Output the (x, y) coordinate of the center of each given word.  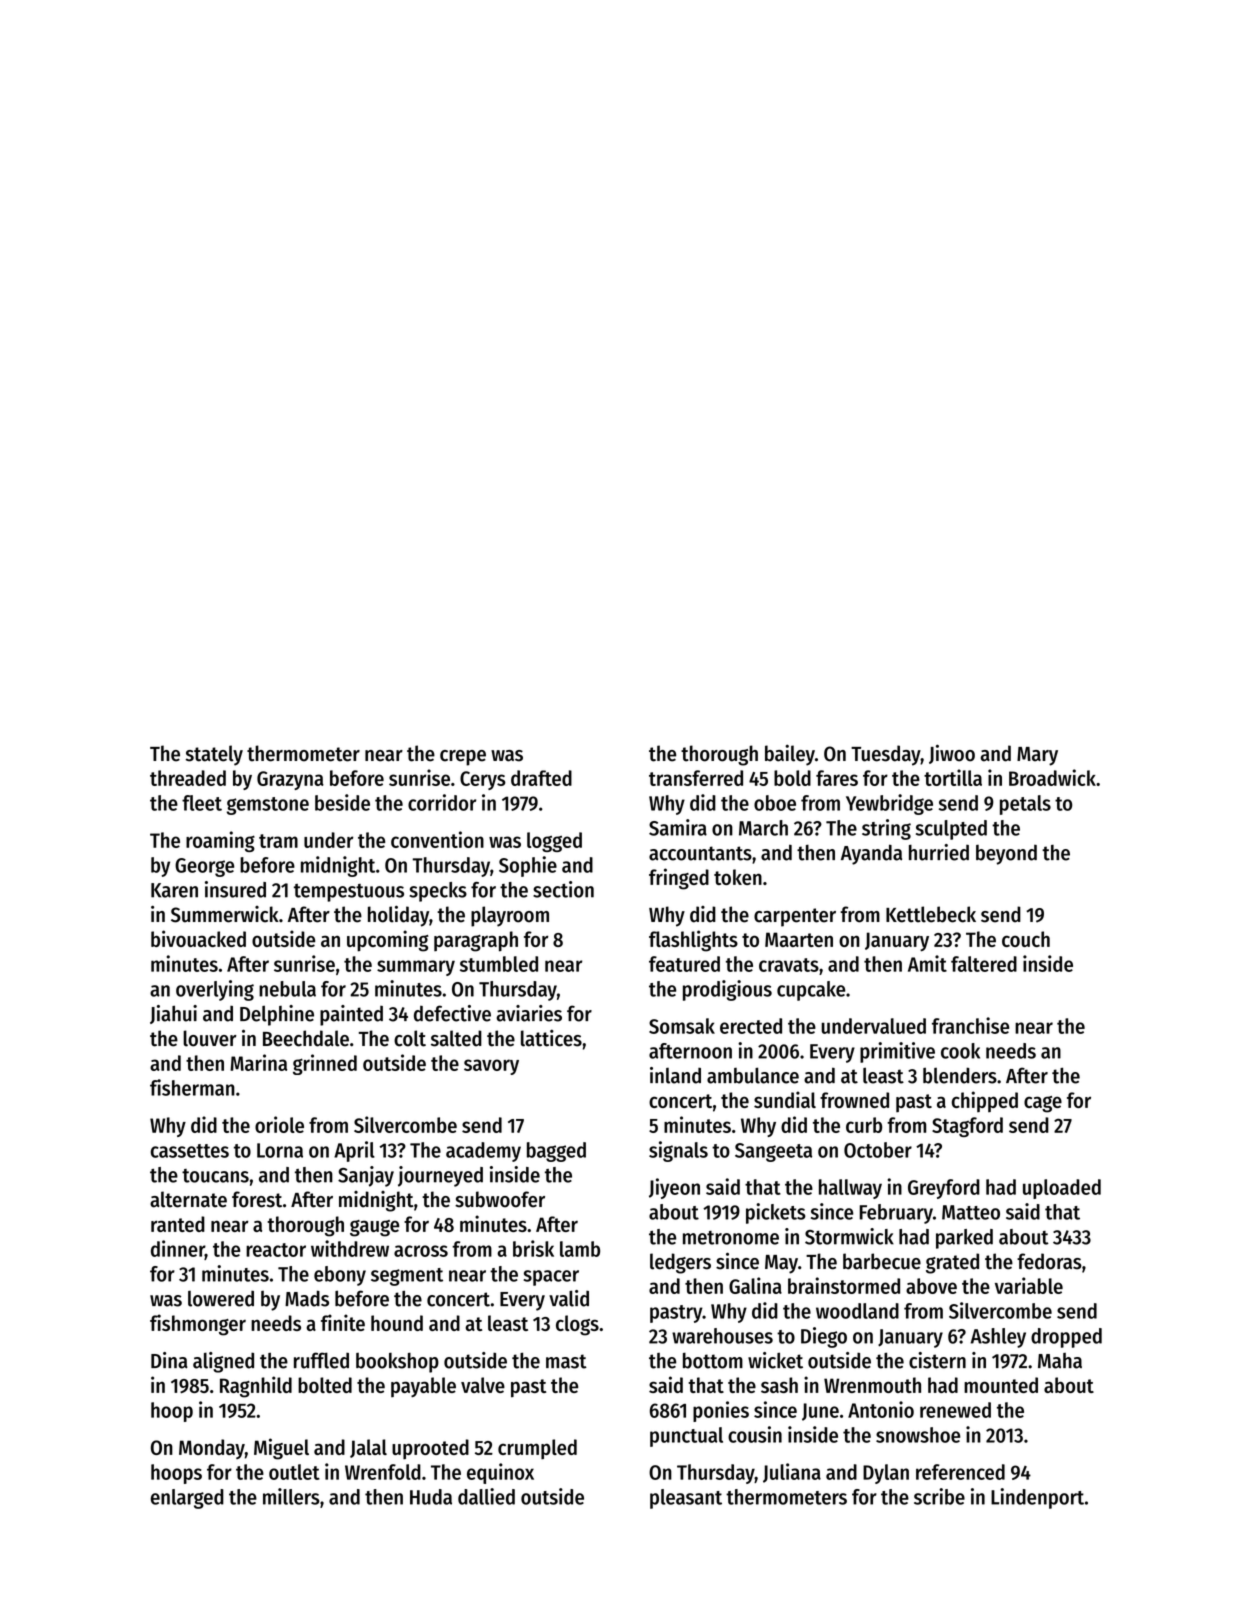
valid (569, 1298)
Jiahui (173, 1014)
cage (1043, 1104)
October (878, 1150)
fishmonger (198, 1325)
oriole (279, 1124)
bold (792, 778)
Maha (1060, 1361)
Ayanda (871, 854)
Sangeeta (773, 1152)
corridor (442, 802)
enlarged (187, 1499)
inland (675, 1075)
